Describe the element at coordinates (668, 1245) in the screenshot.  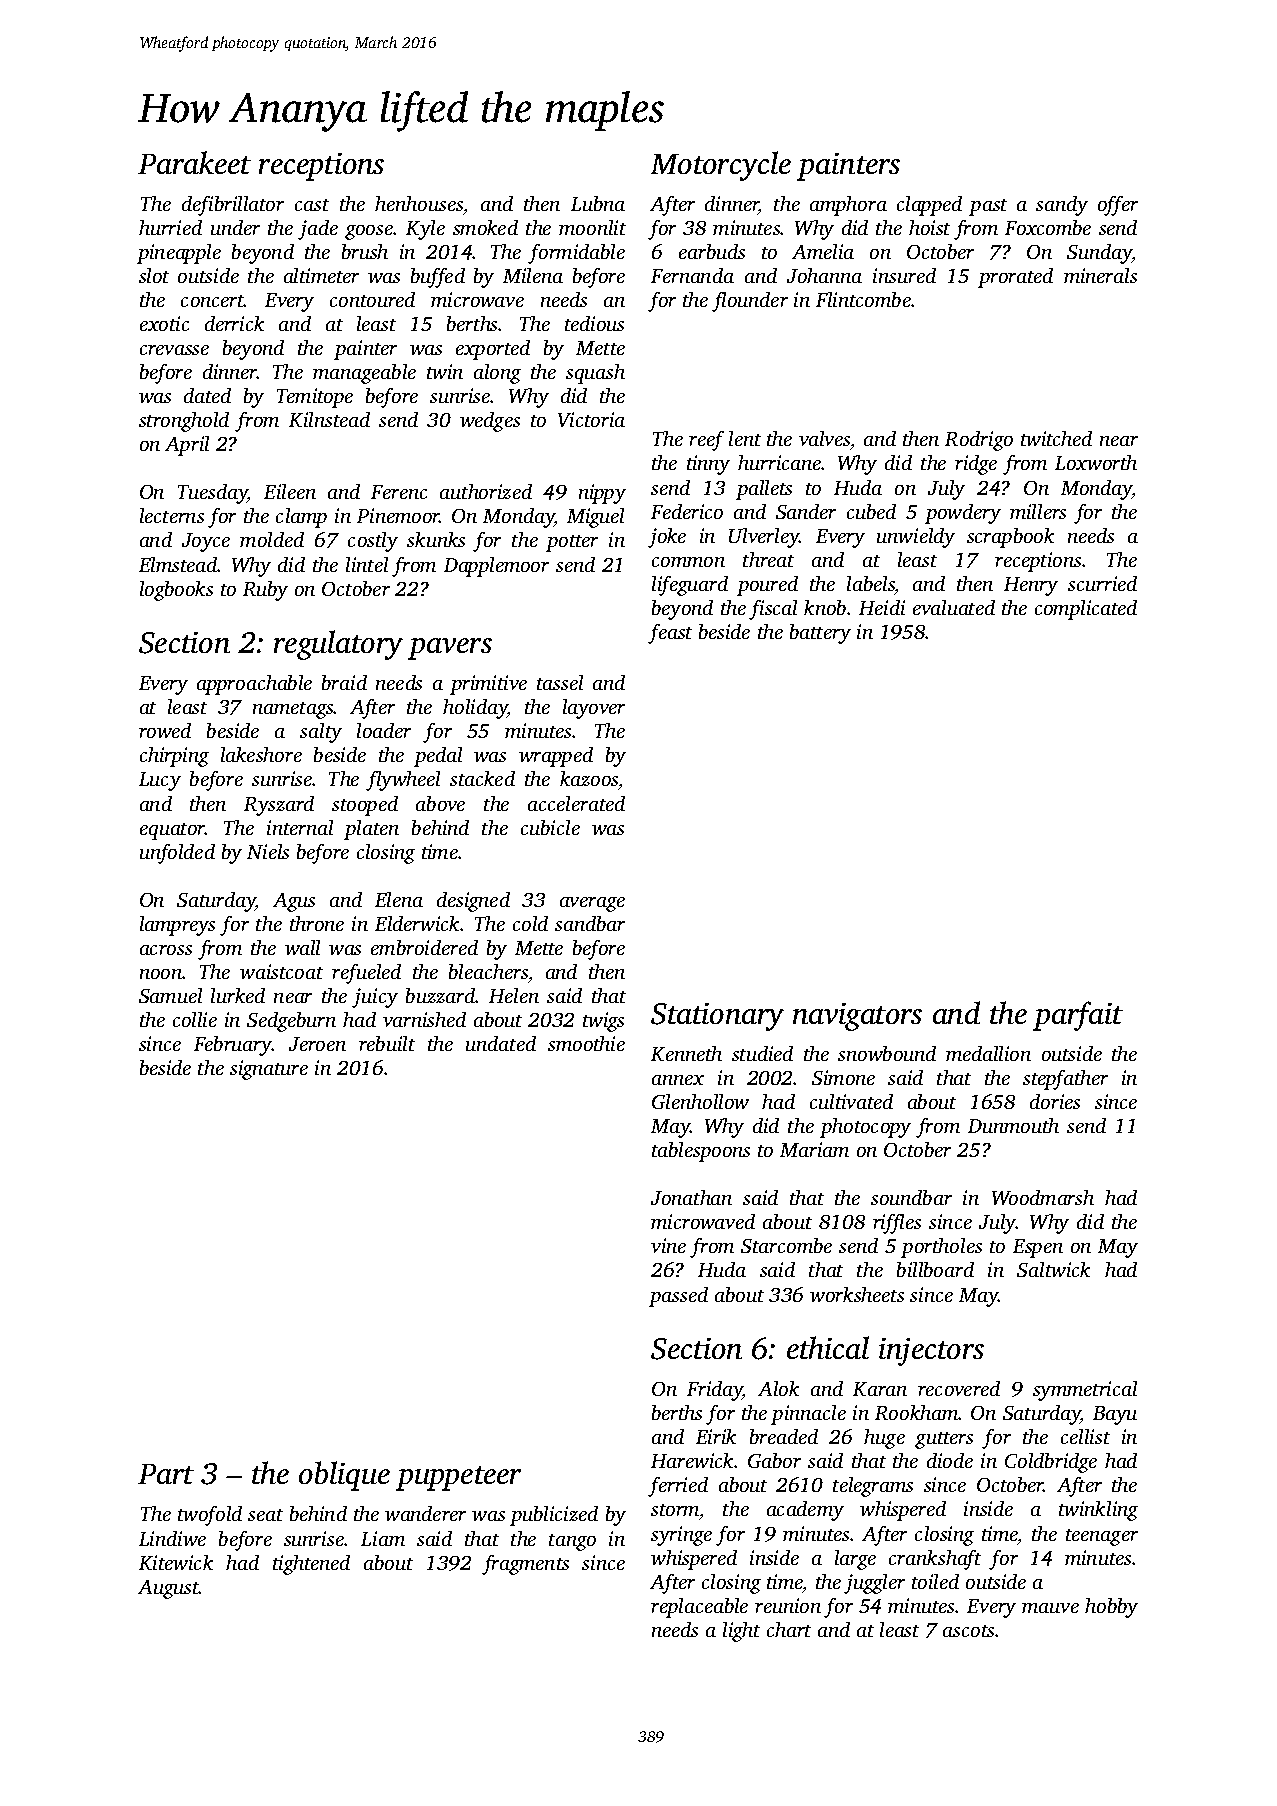
I see `vine` at that location.
